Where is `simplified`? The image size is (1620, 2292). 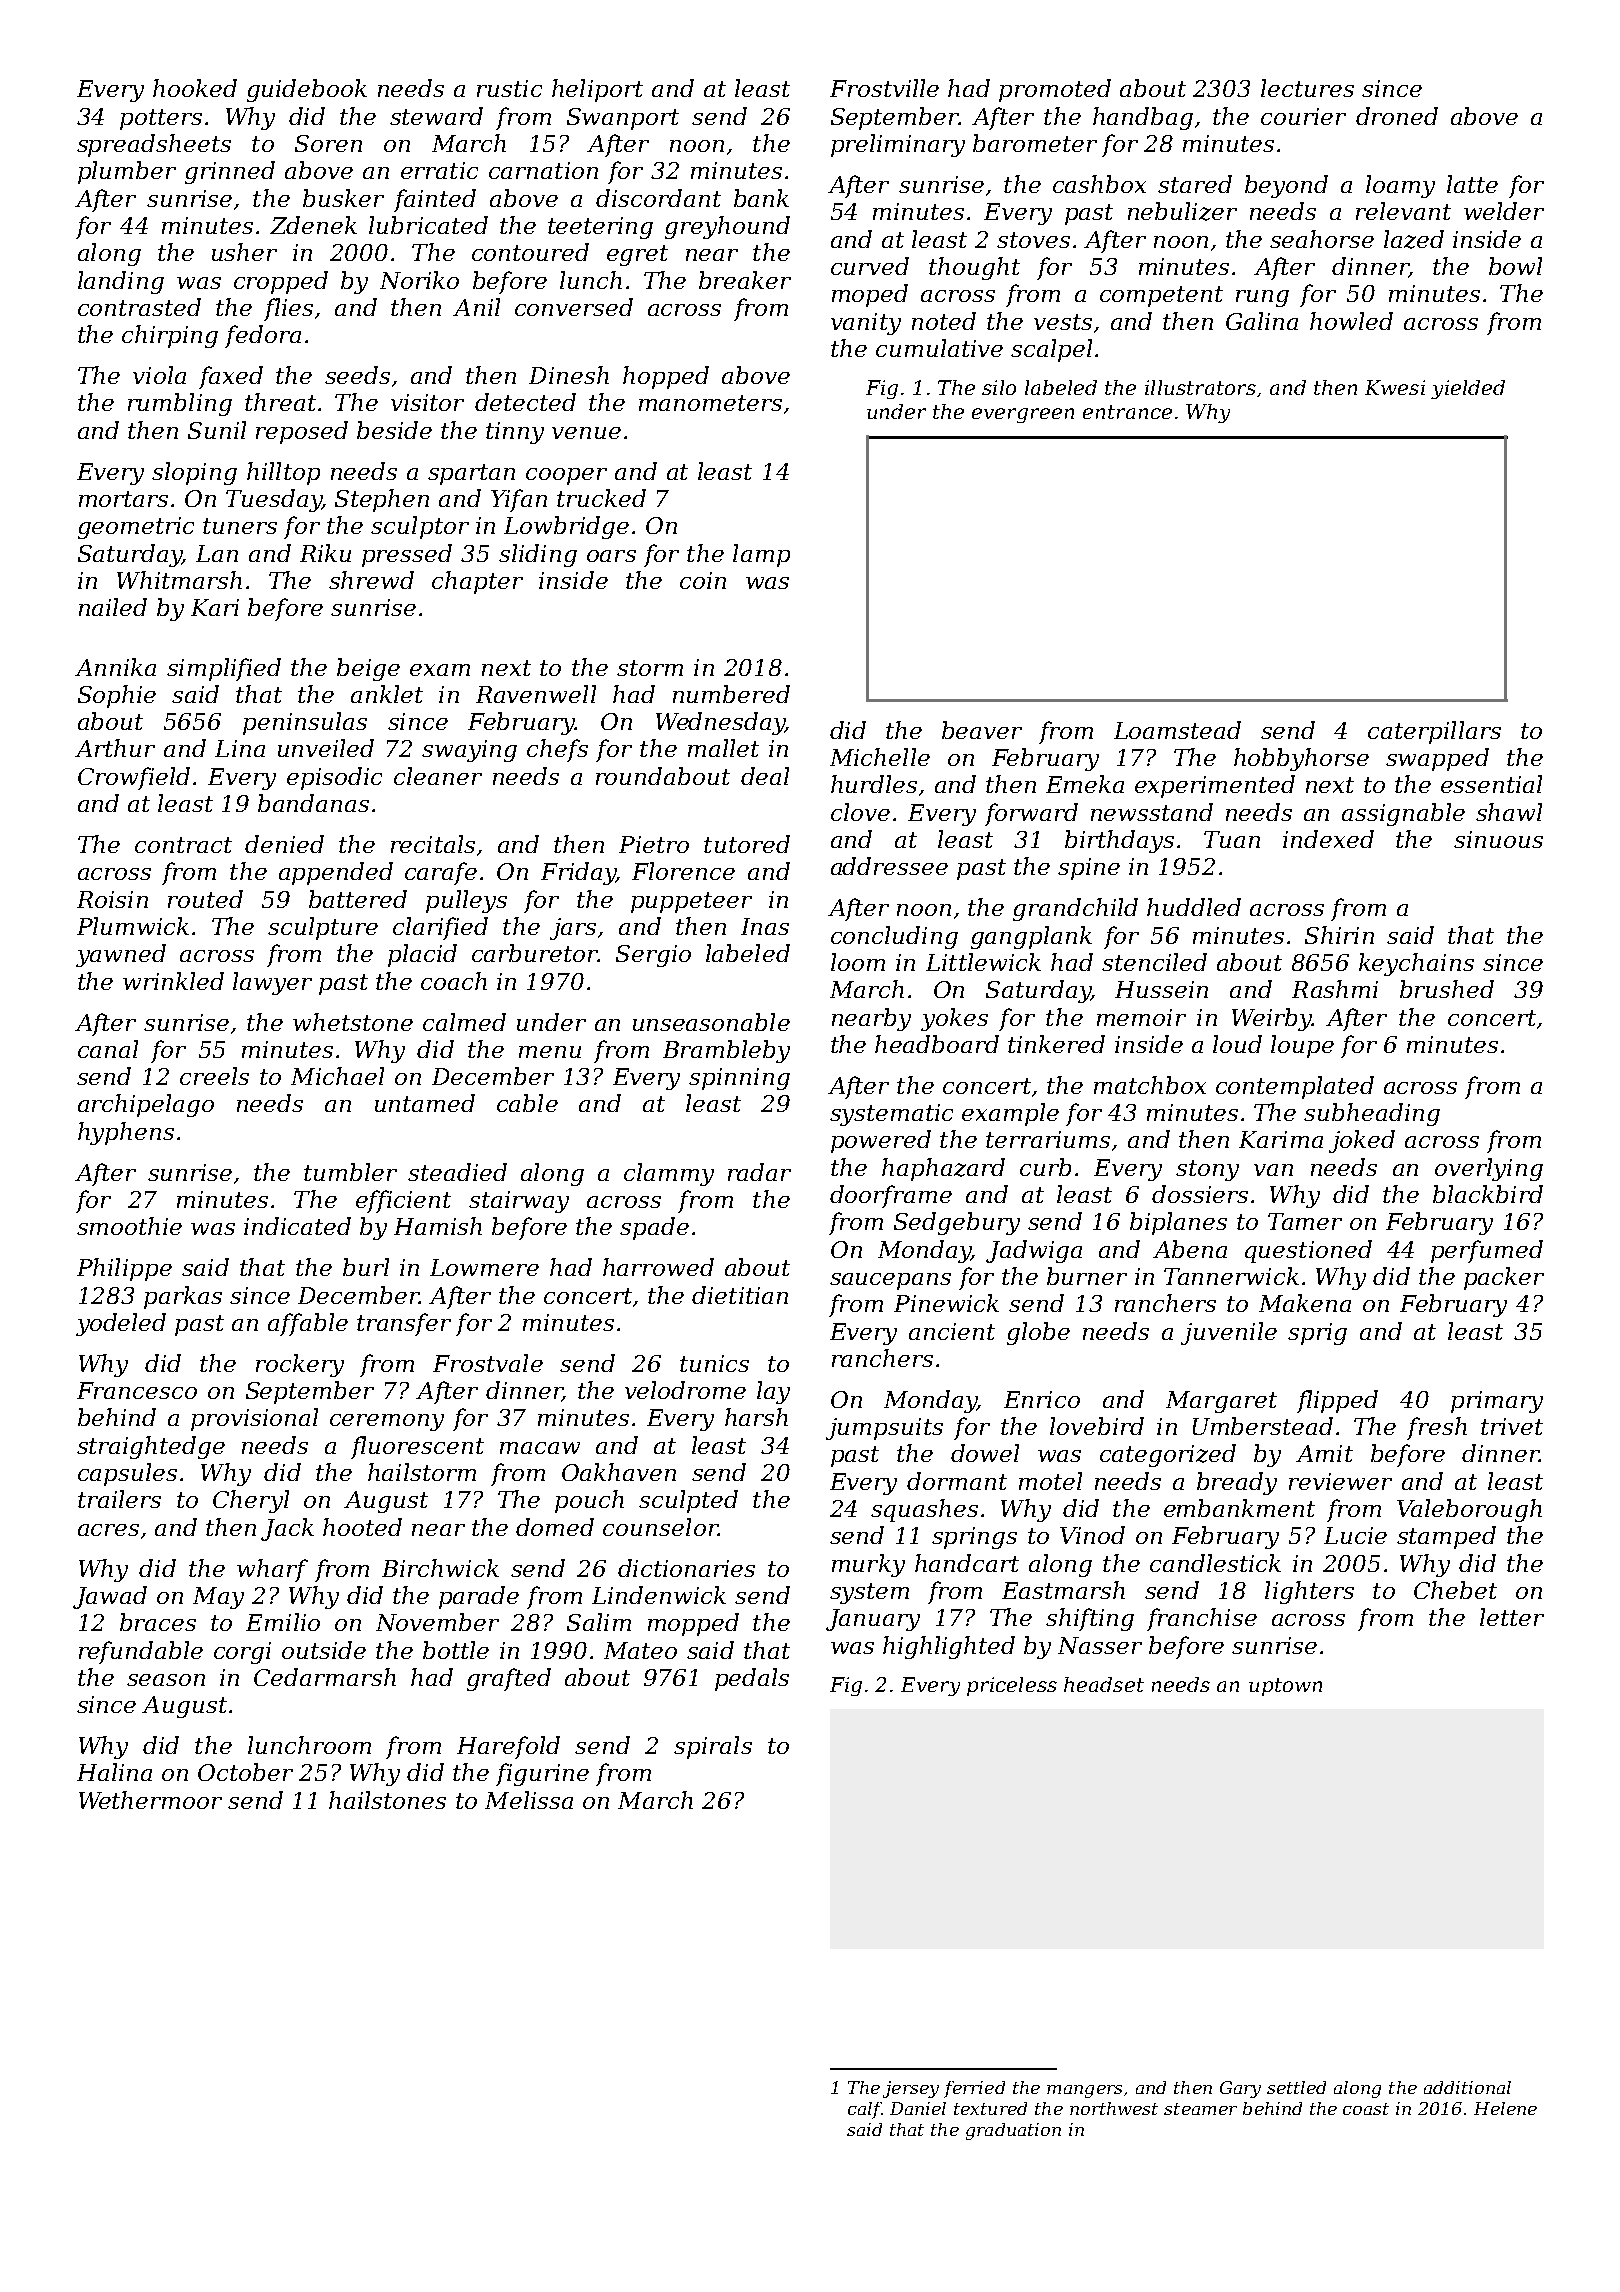 simplified is located at coordinates (224, 669).
